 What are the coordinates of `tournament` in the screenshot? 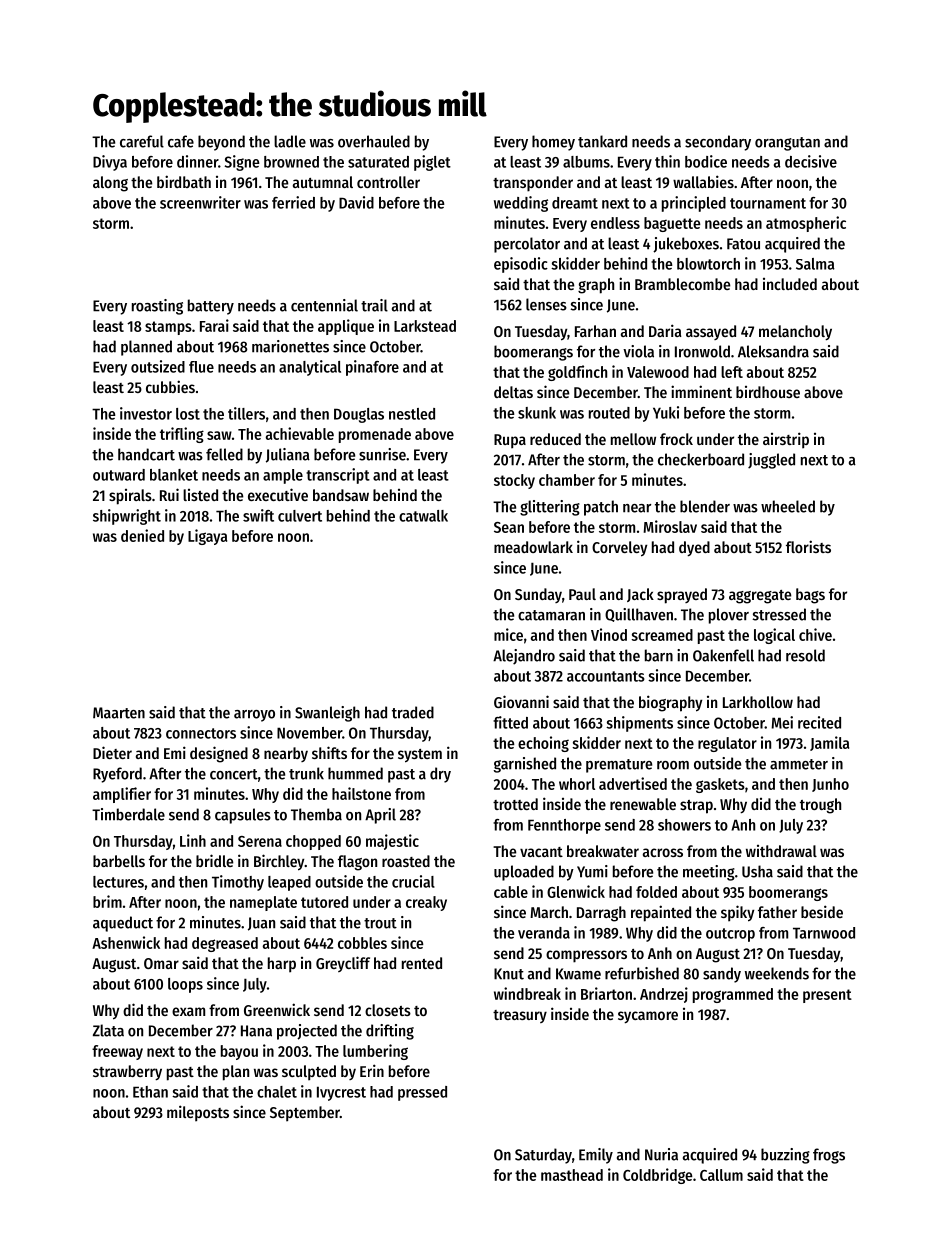 It's located at (768, 203).
